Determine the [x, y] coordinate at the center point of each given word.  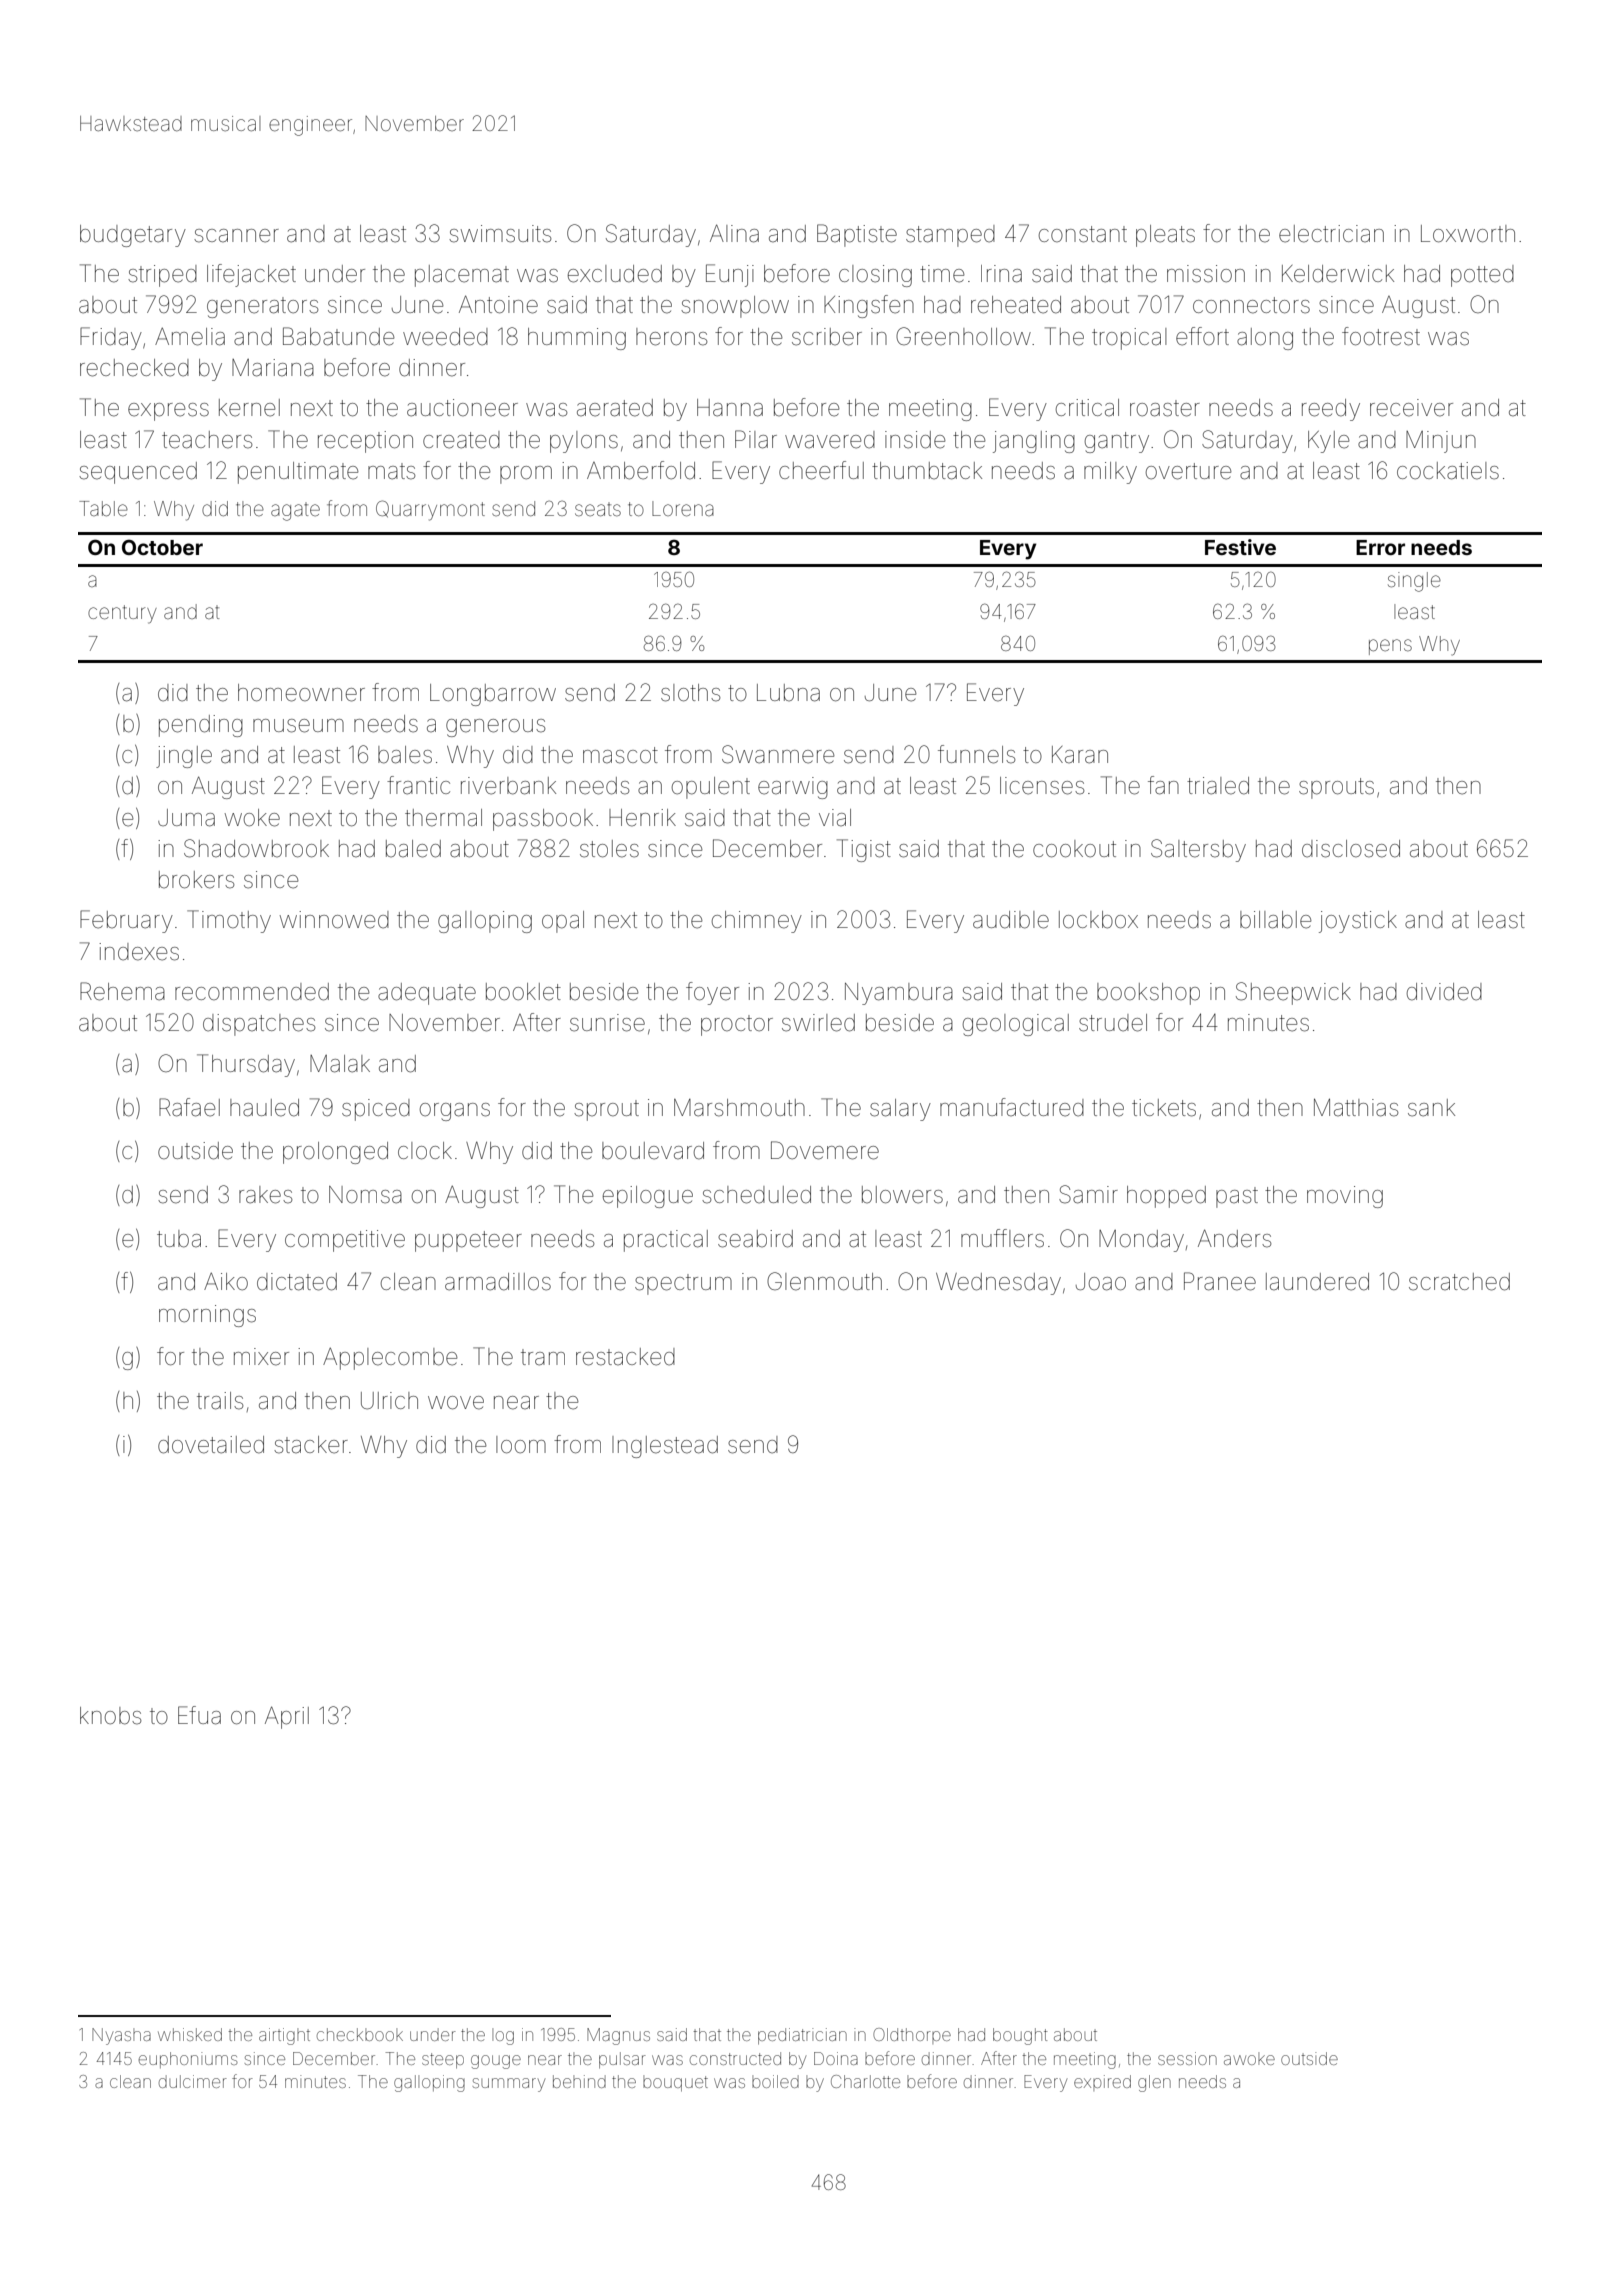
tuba [179, 1239]
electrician [1331, 234]
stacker [311, 1445]
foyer [712, 993]
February [126, 921]
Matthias [1356, 1108]
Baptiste [857, 235]
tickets [1164, 1108]
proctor [737, 1025]
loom [521, 1445]
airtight [284, 2036]
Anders [1234, 1238]
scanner [236, 236]
